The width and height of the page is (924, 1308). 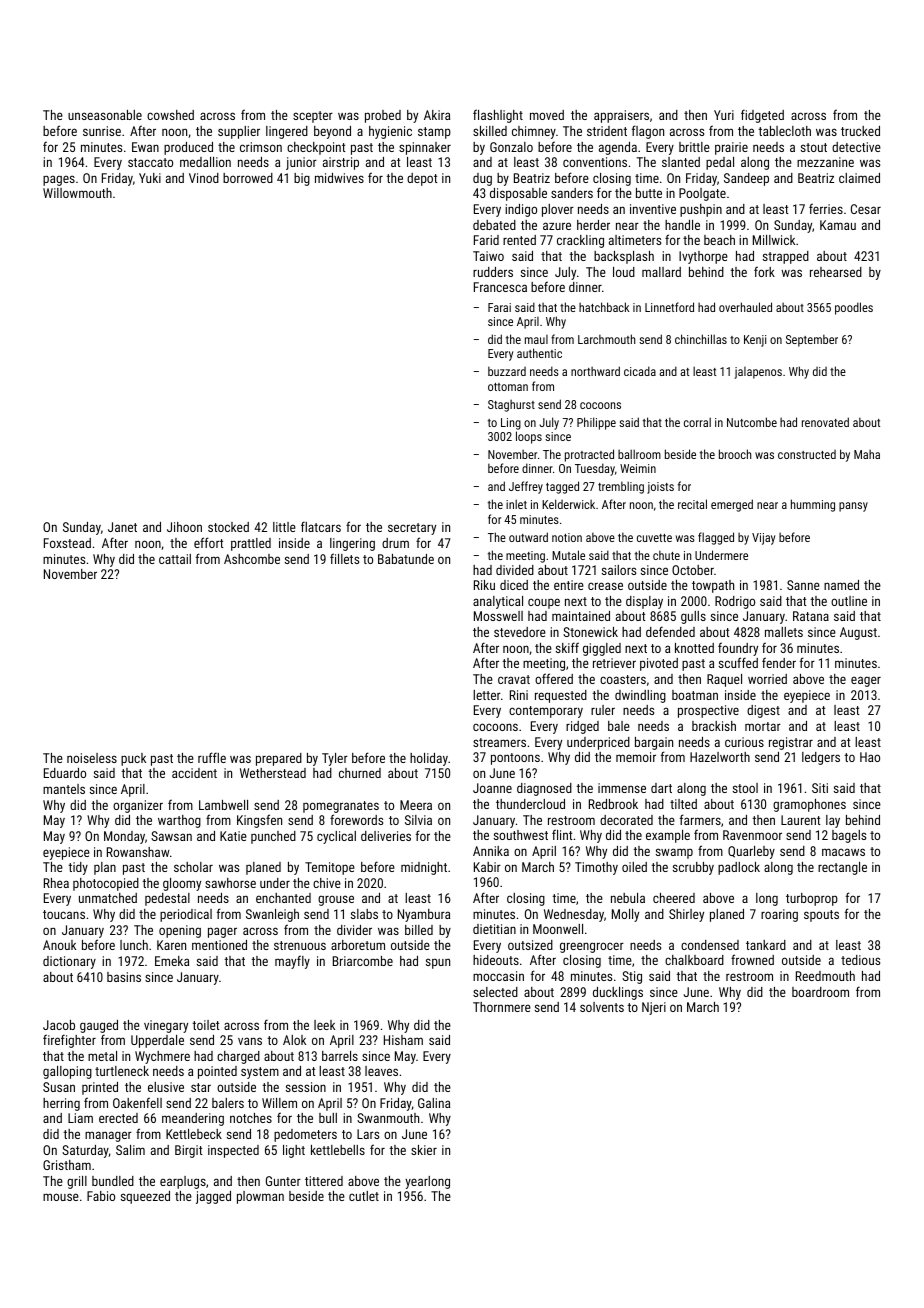 What do you see at coordinates (779, 662) in the page?
I see `fender` at bounding box center [779, 662].
